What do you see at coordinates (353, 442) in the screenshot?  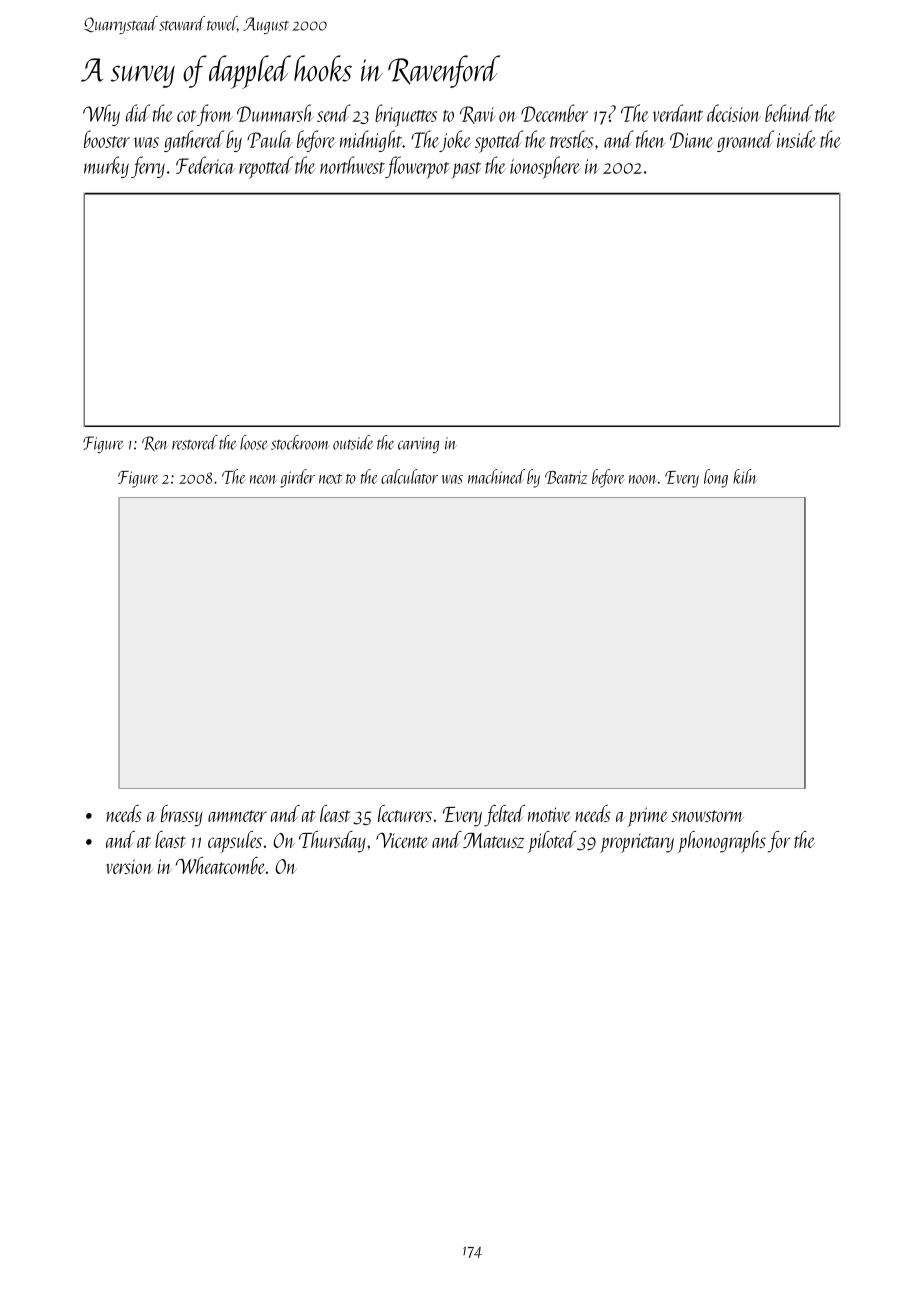 I see `outside` at bounding box center [353, 442].
